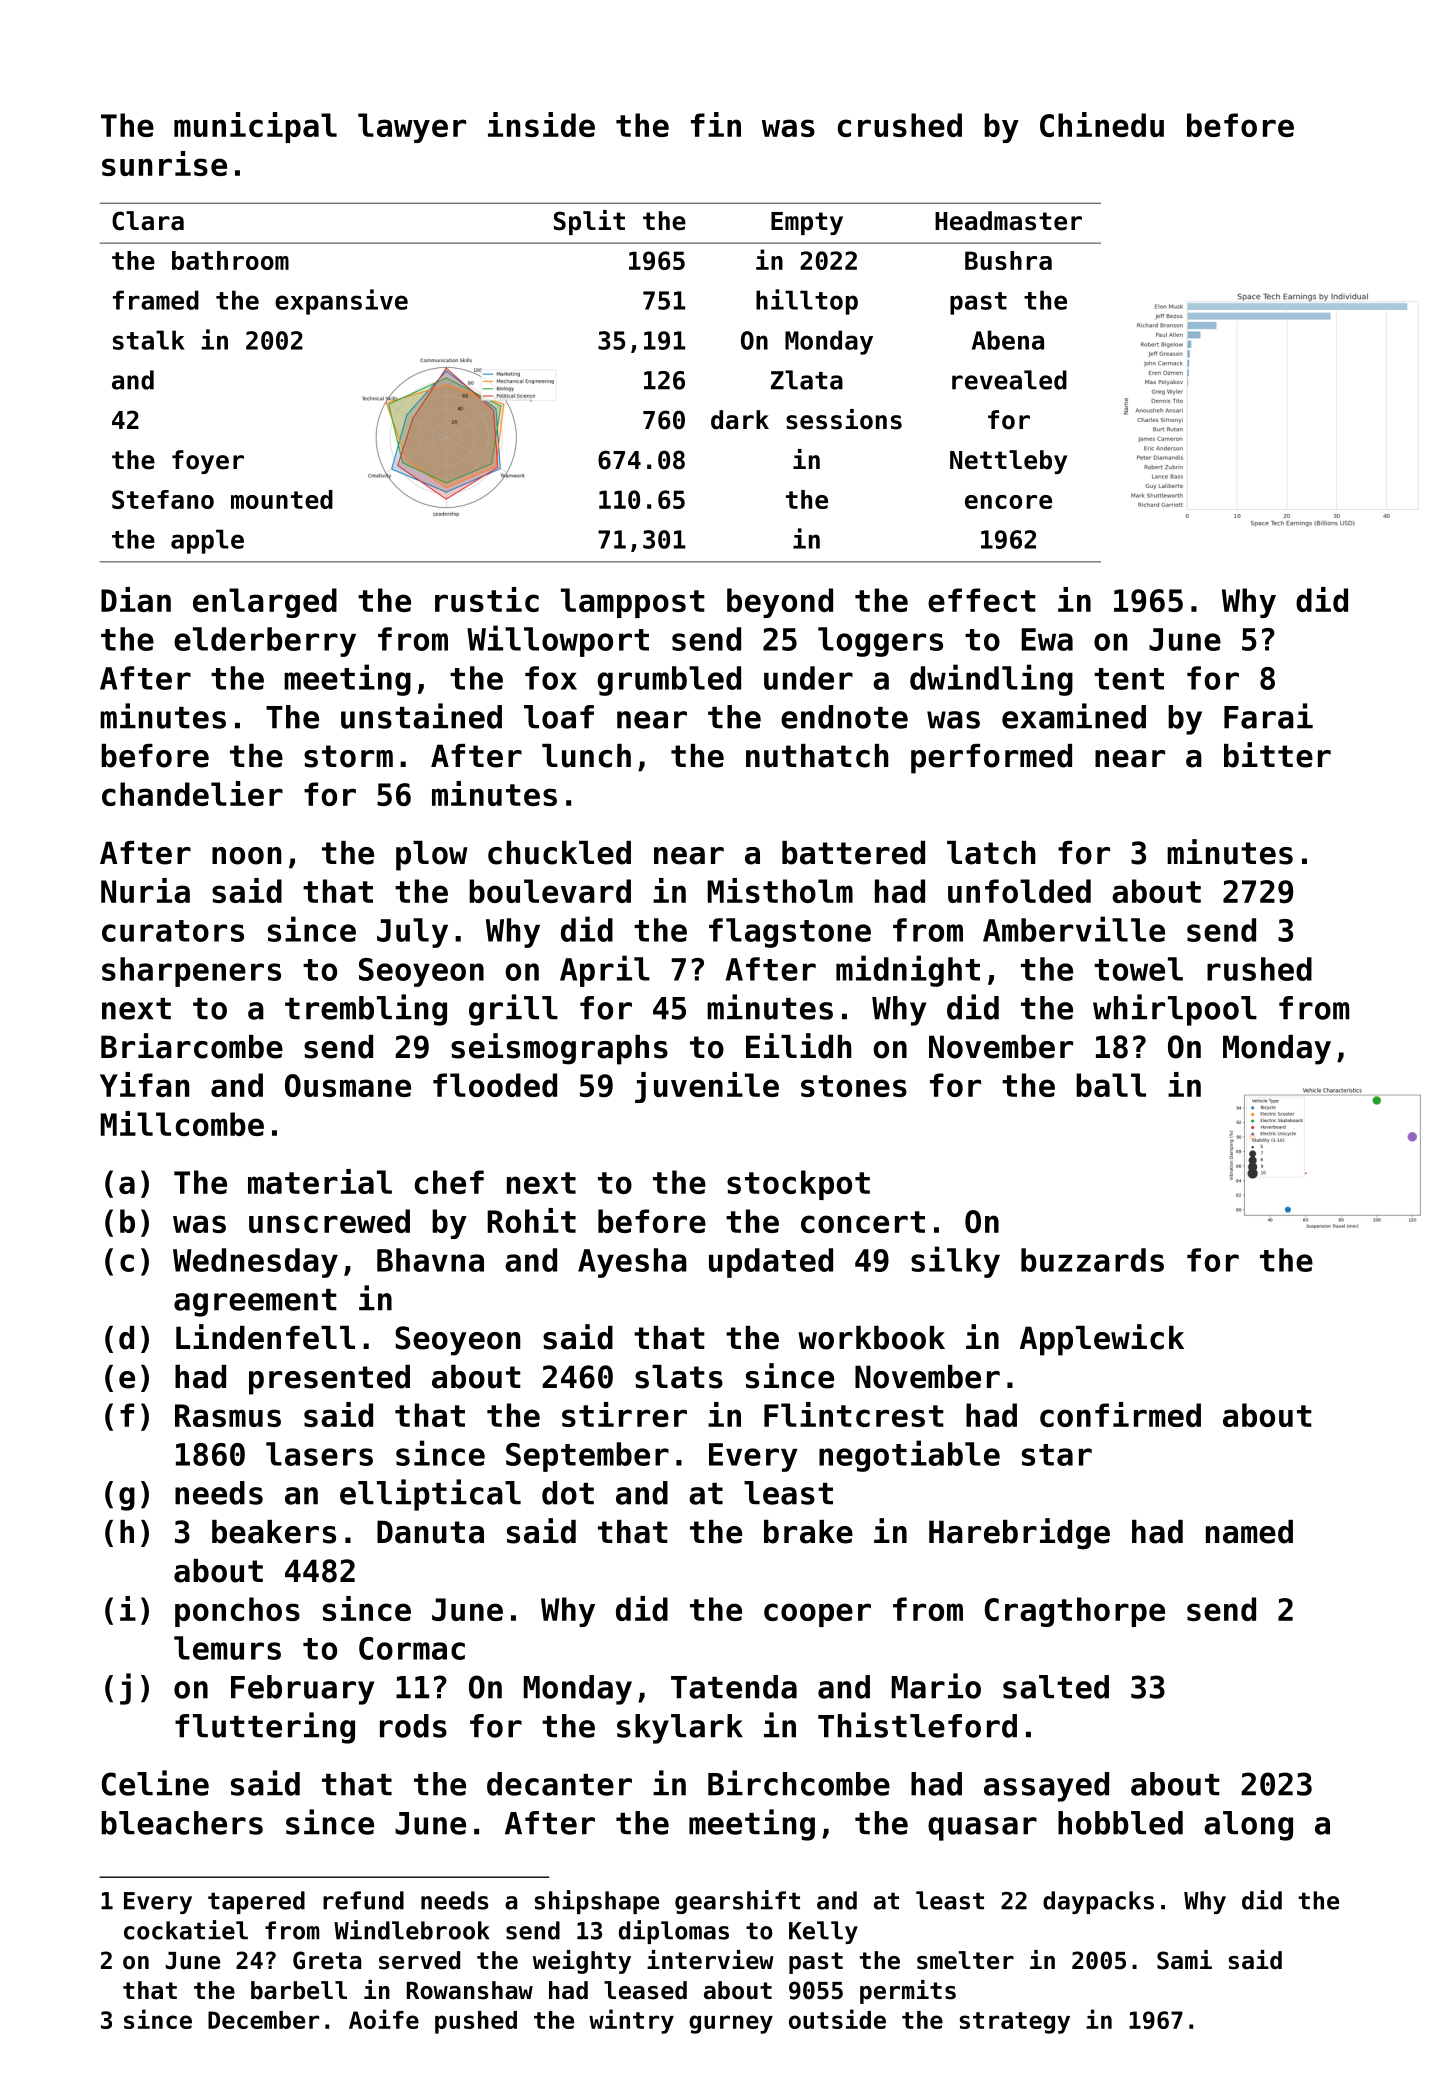 The height and width of the image is (2100, 1450). Describe the element at coordinates (476, 2022) in the image. I see `pushed` at that location.
